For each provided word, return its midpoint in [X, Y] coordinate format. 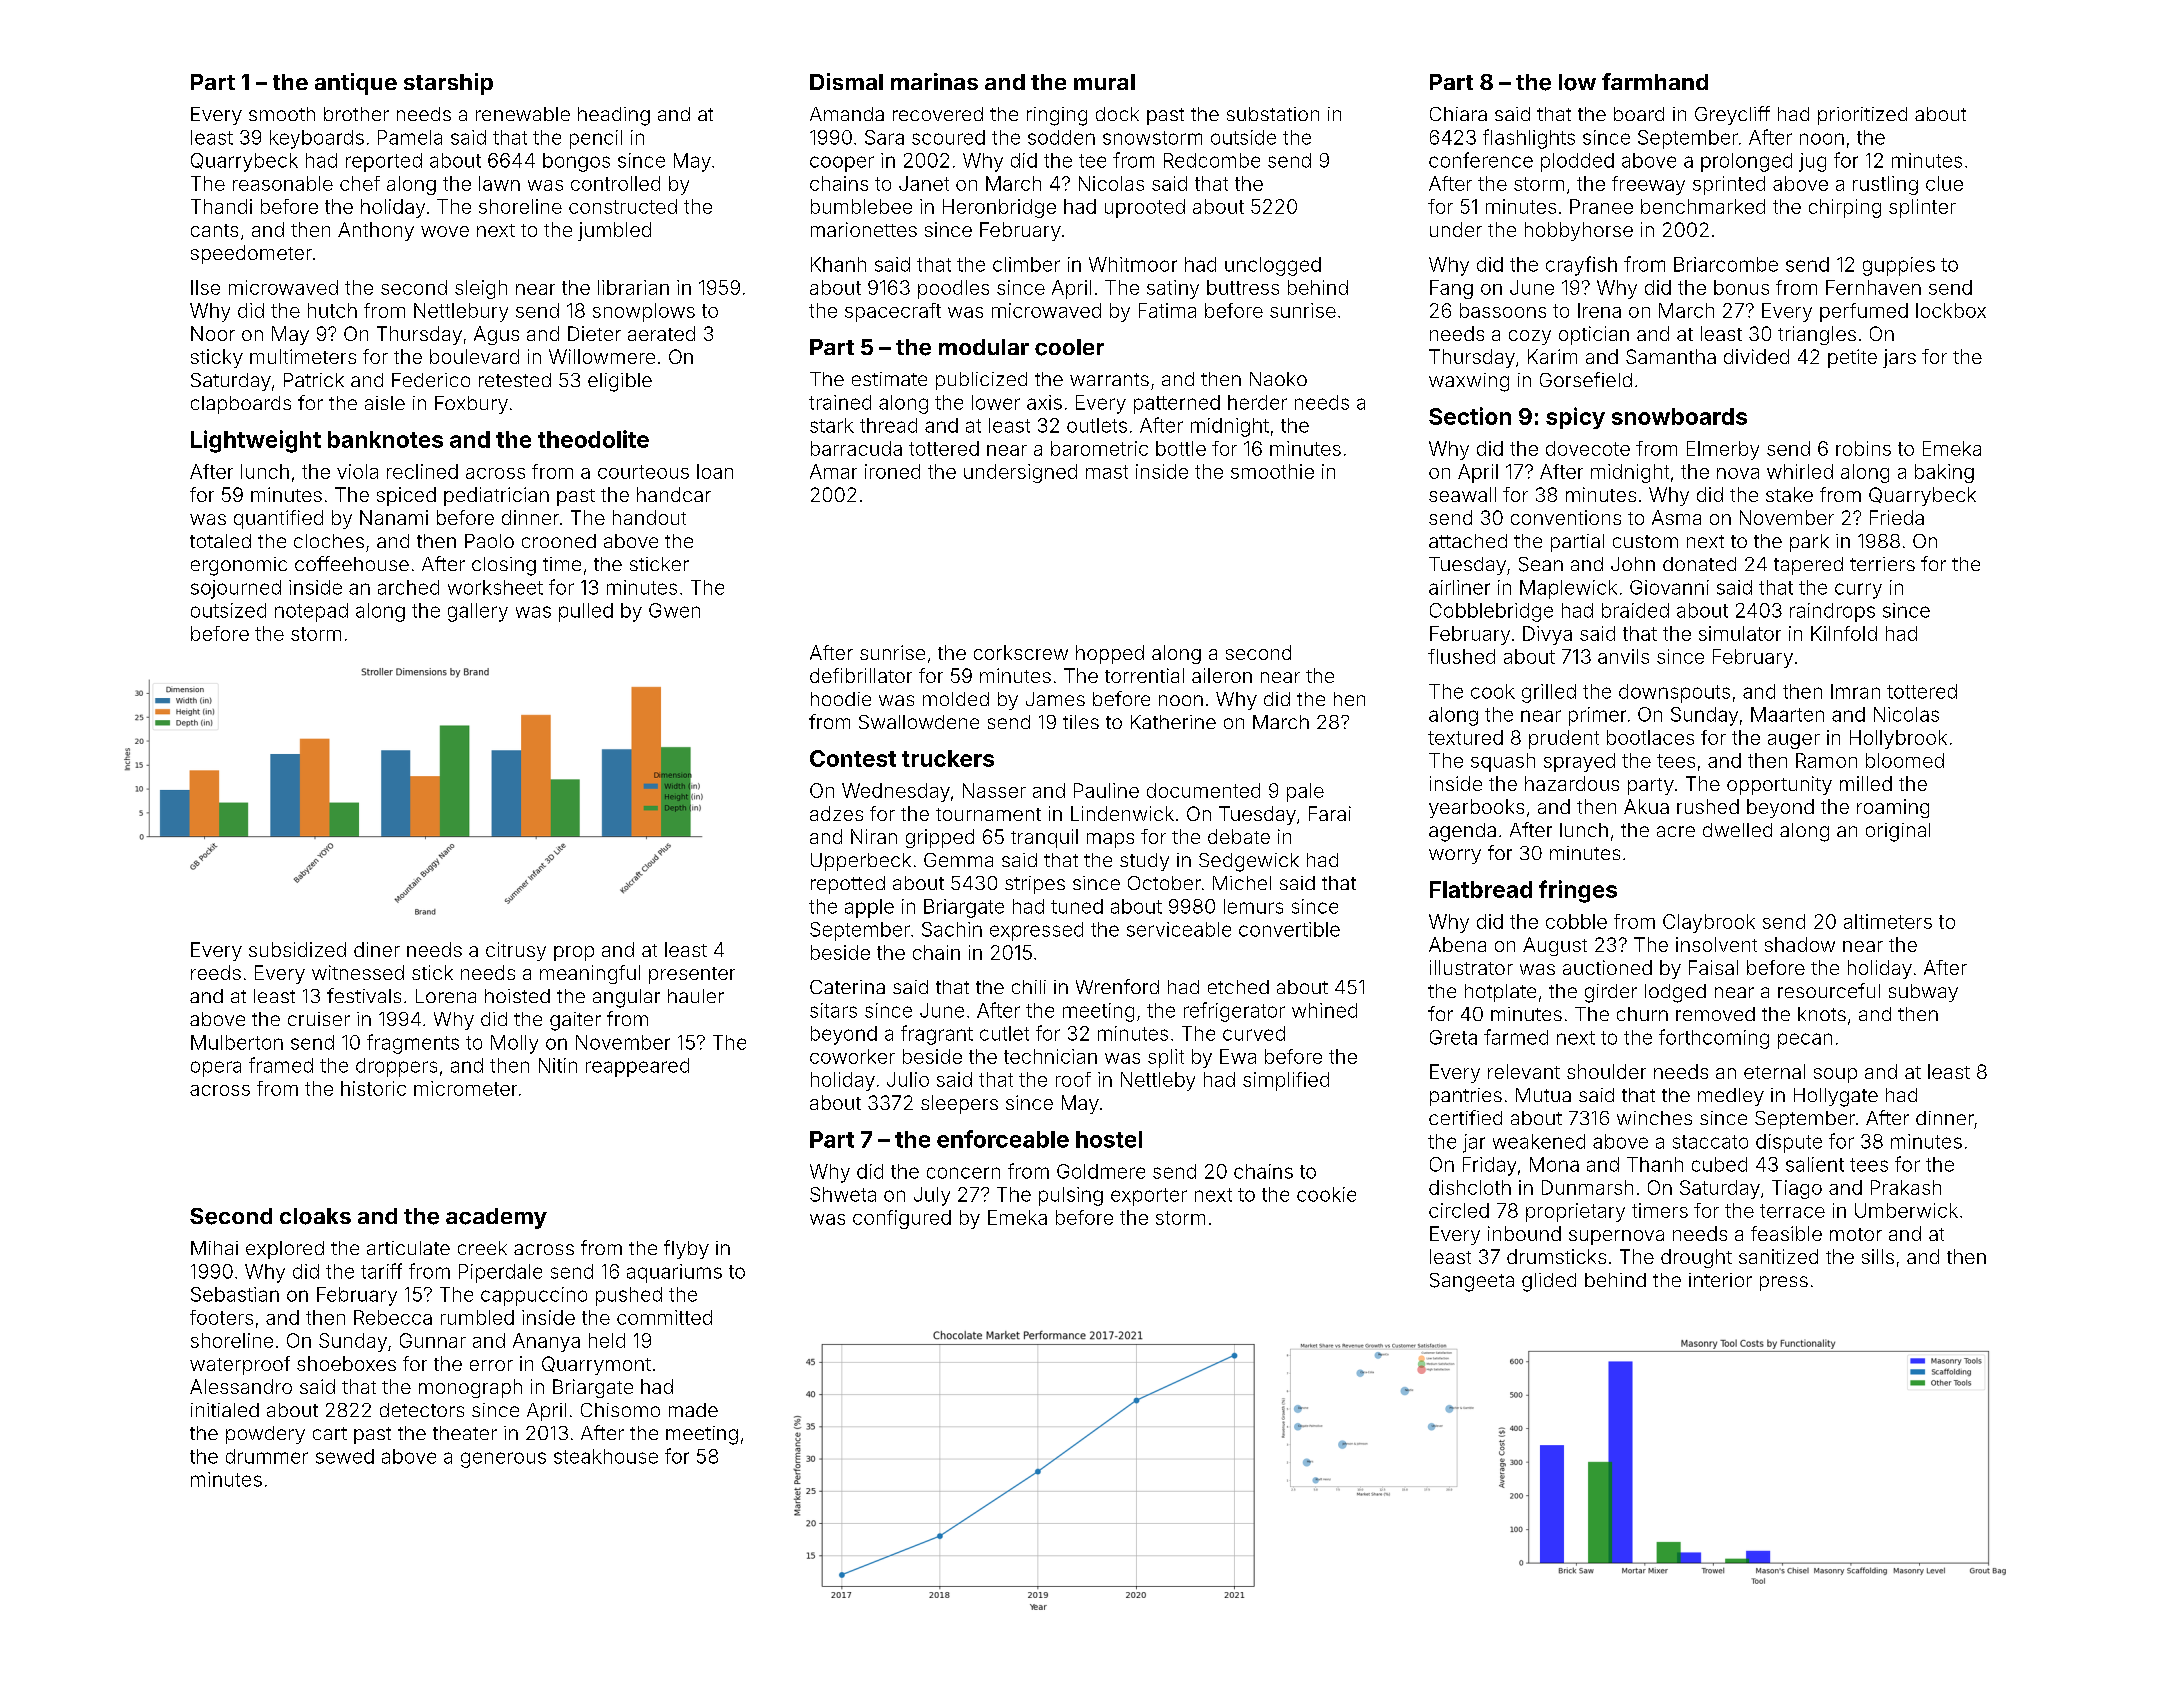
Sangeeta [1472, 1282]
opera [216, 1069]
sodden [1061, 137]
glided [1549, 1282]
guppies [1899, 266]
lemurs [1253, 906]
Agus [496, 335]
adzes [836, 813]
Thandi [221, 206]
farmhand [1655, 81]
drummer [267, 1456]
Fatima [1167, 310]
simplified [1286, 1081]
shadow [1800, 944]
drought [1696, 1258]
